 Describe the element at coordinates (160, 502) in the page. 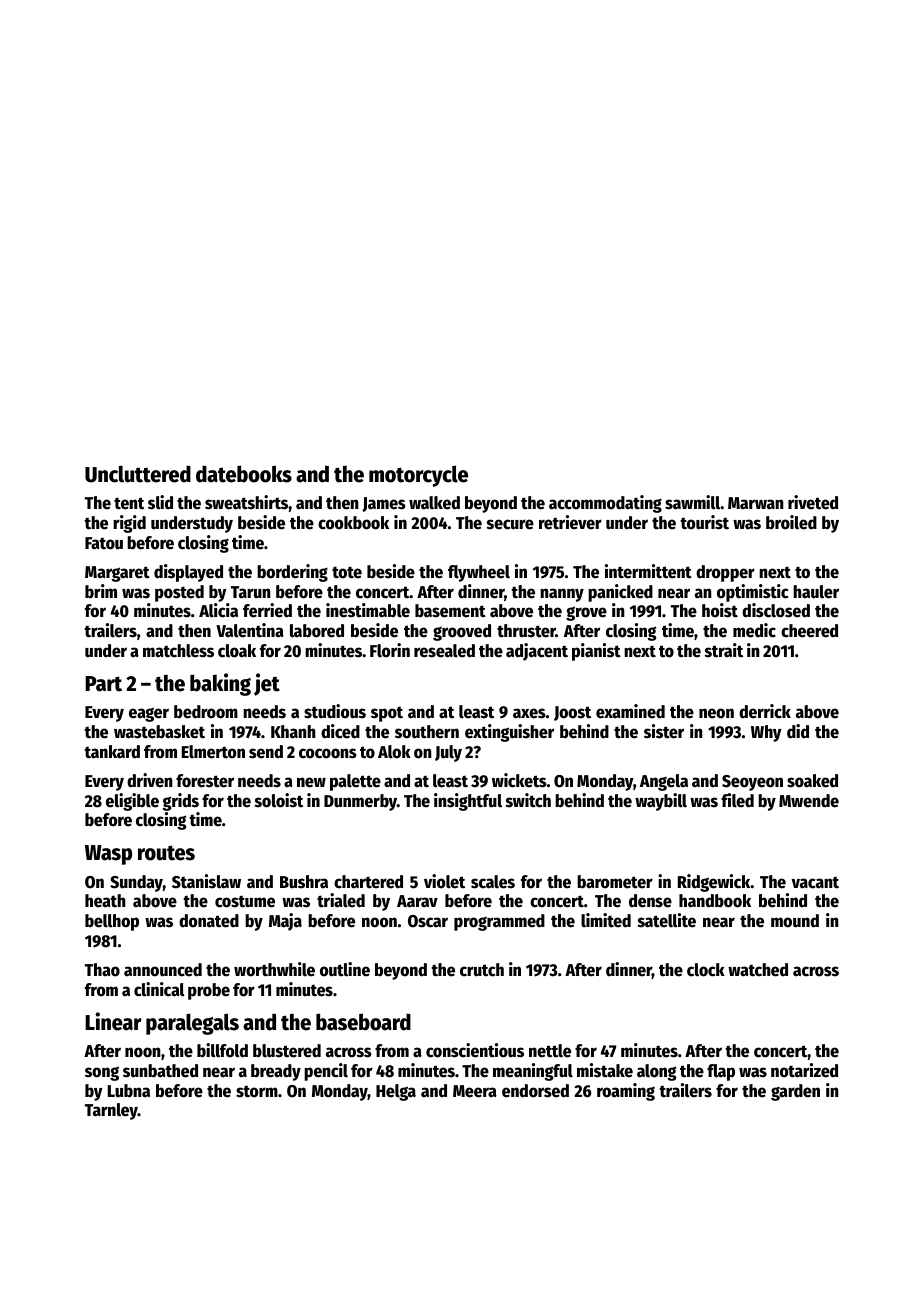

I see `slid` at that location.
